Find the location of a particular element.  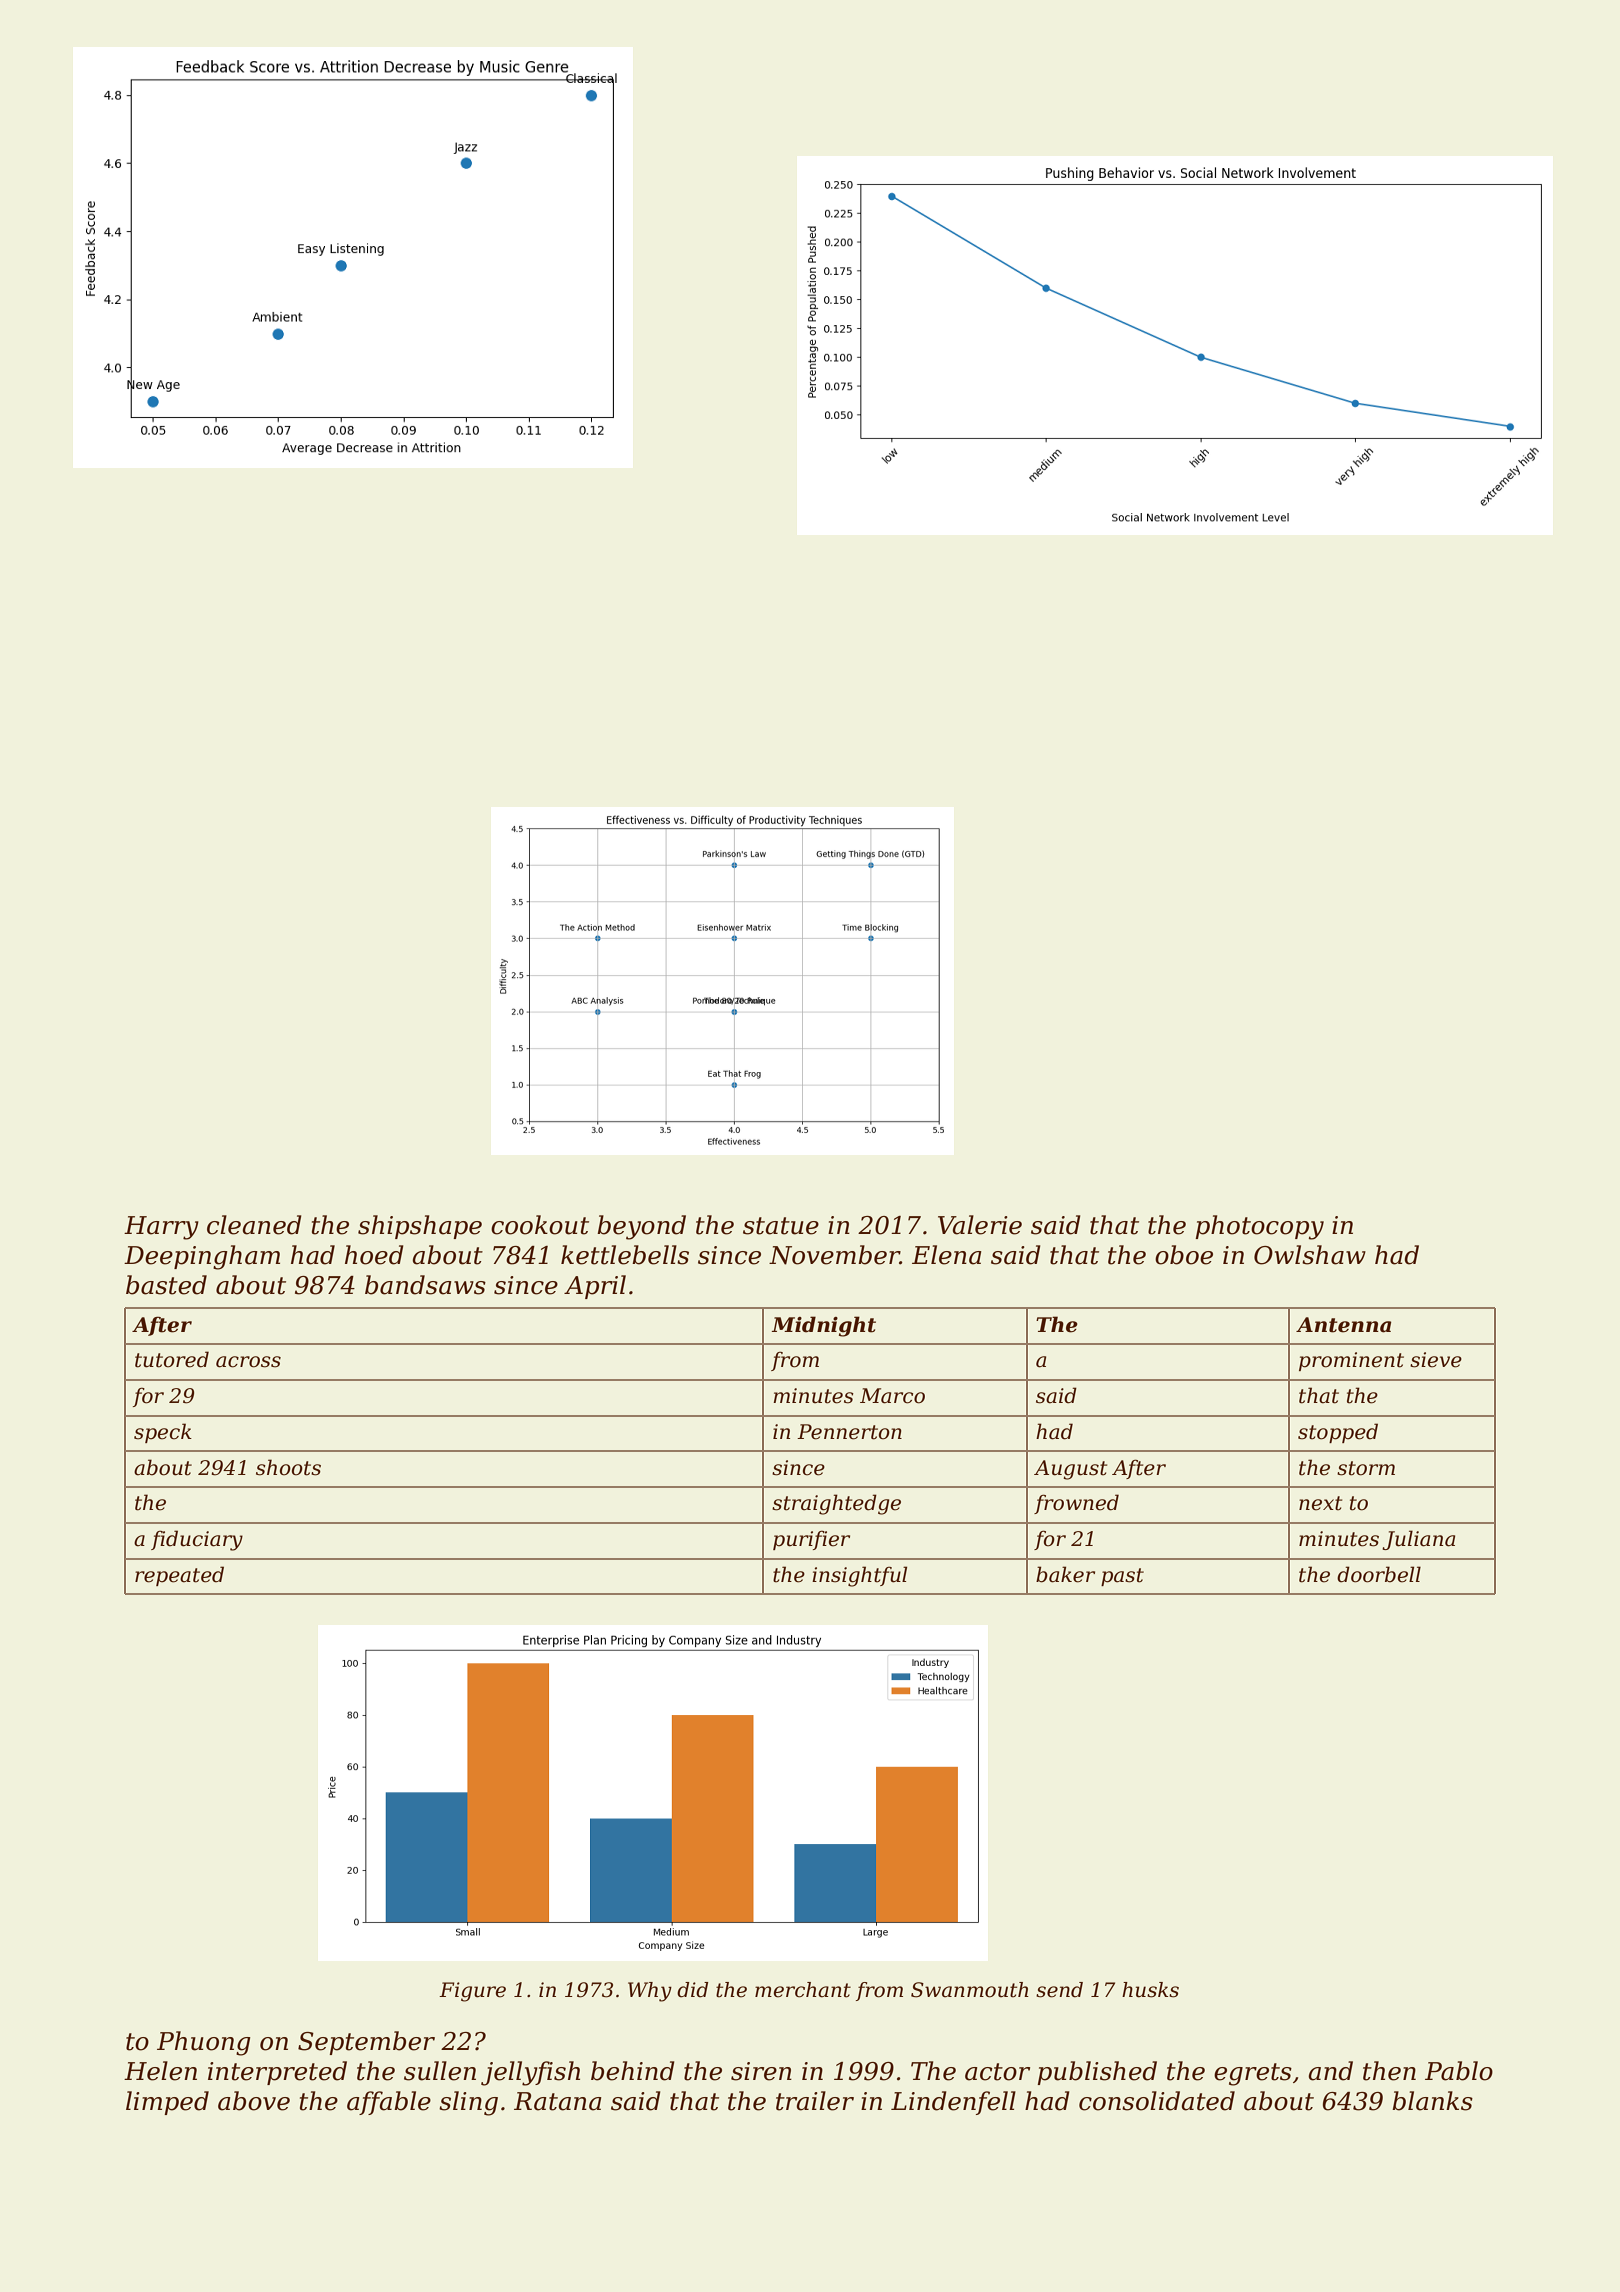

trailer is located at coordinates (815, 2101).
